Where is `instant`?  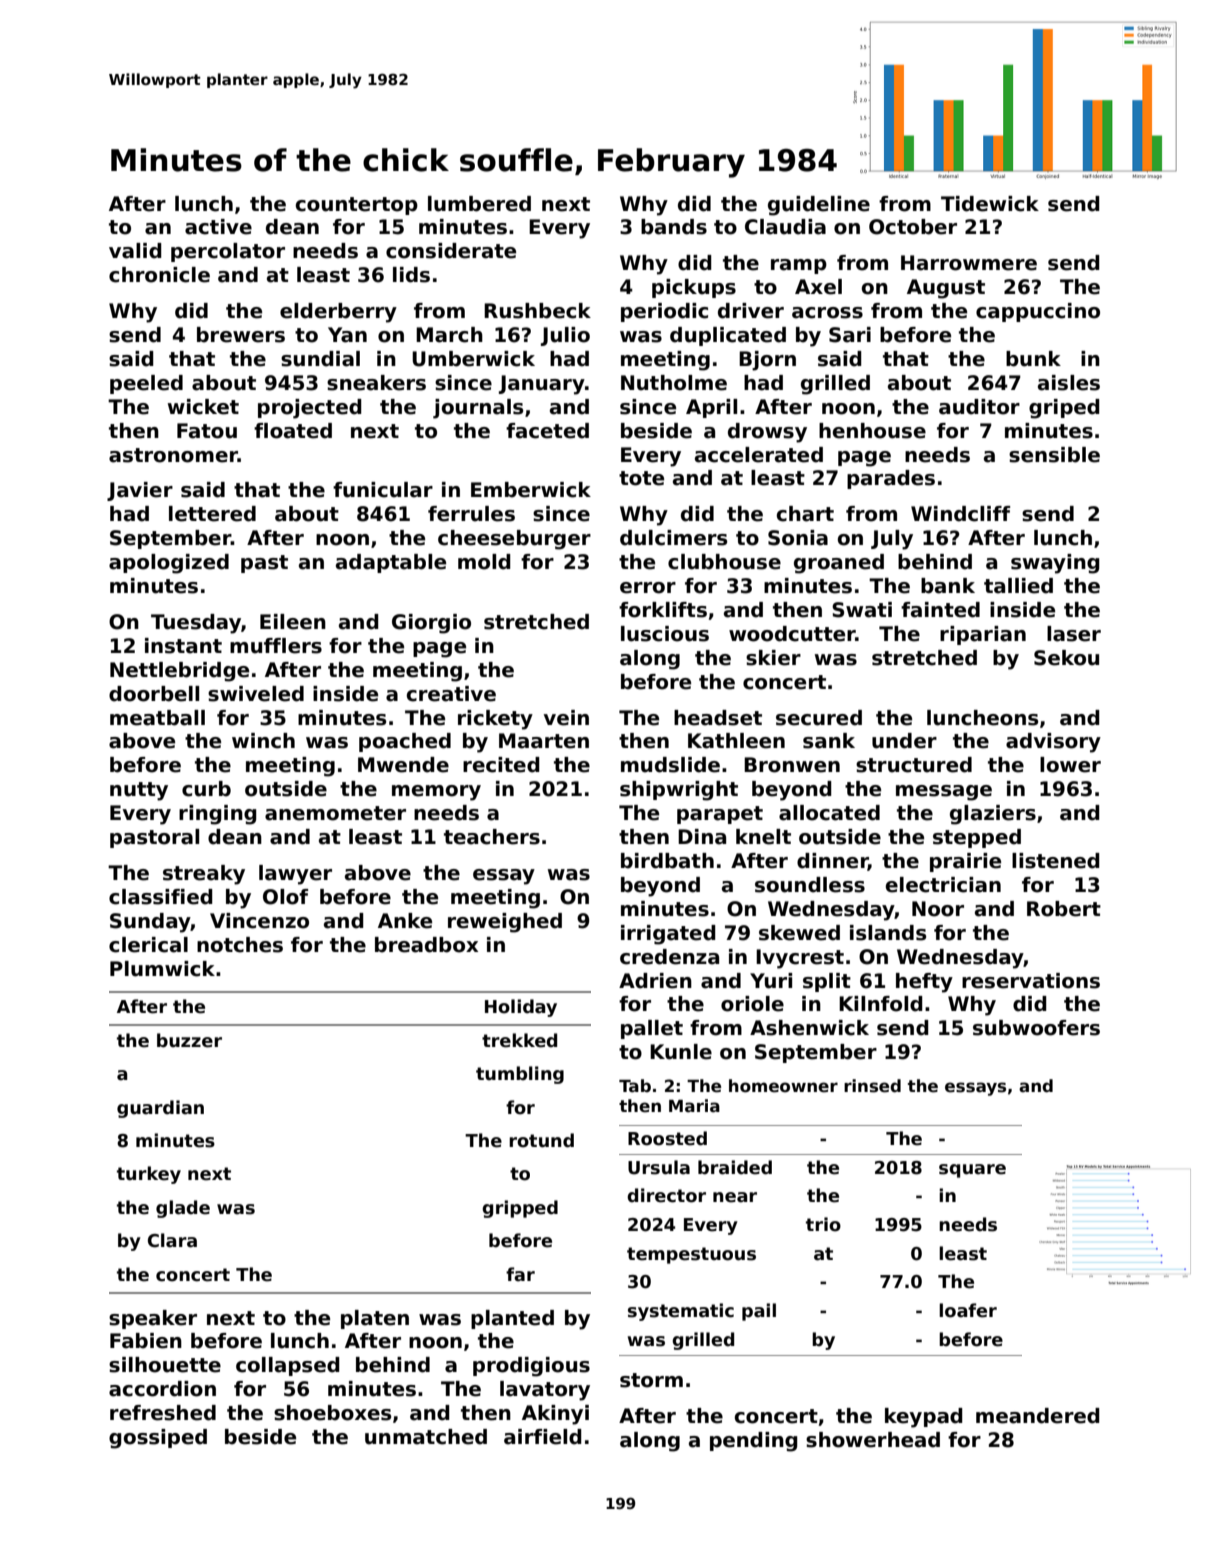
instant is located at coordinates (183, 646).
